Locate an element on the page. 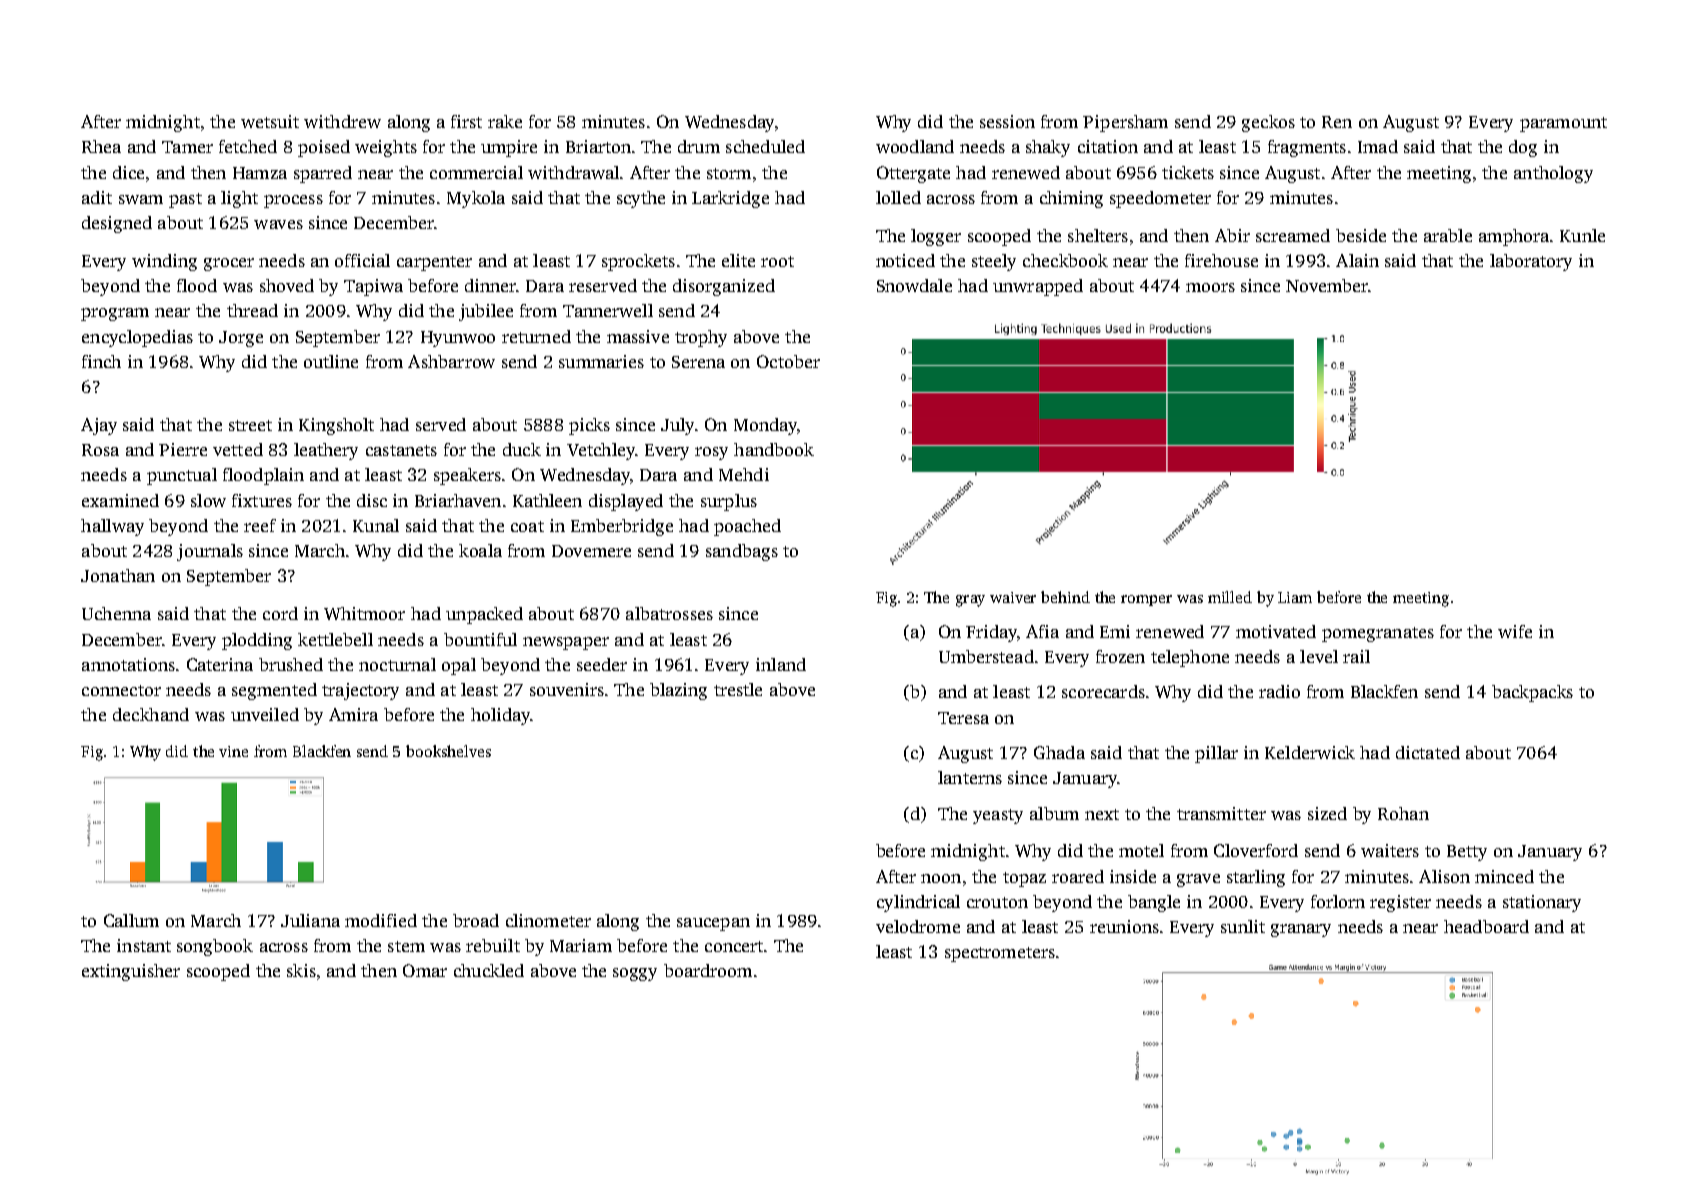 This page has height=1201, width=1699. examined is located at coordinates (120, 500).
